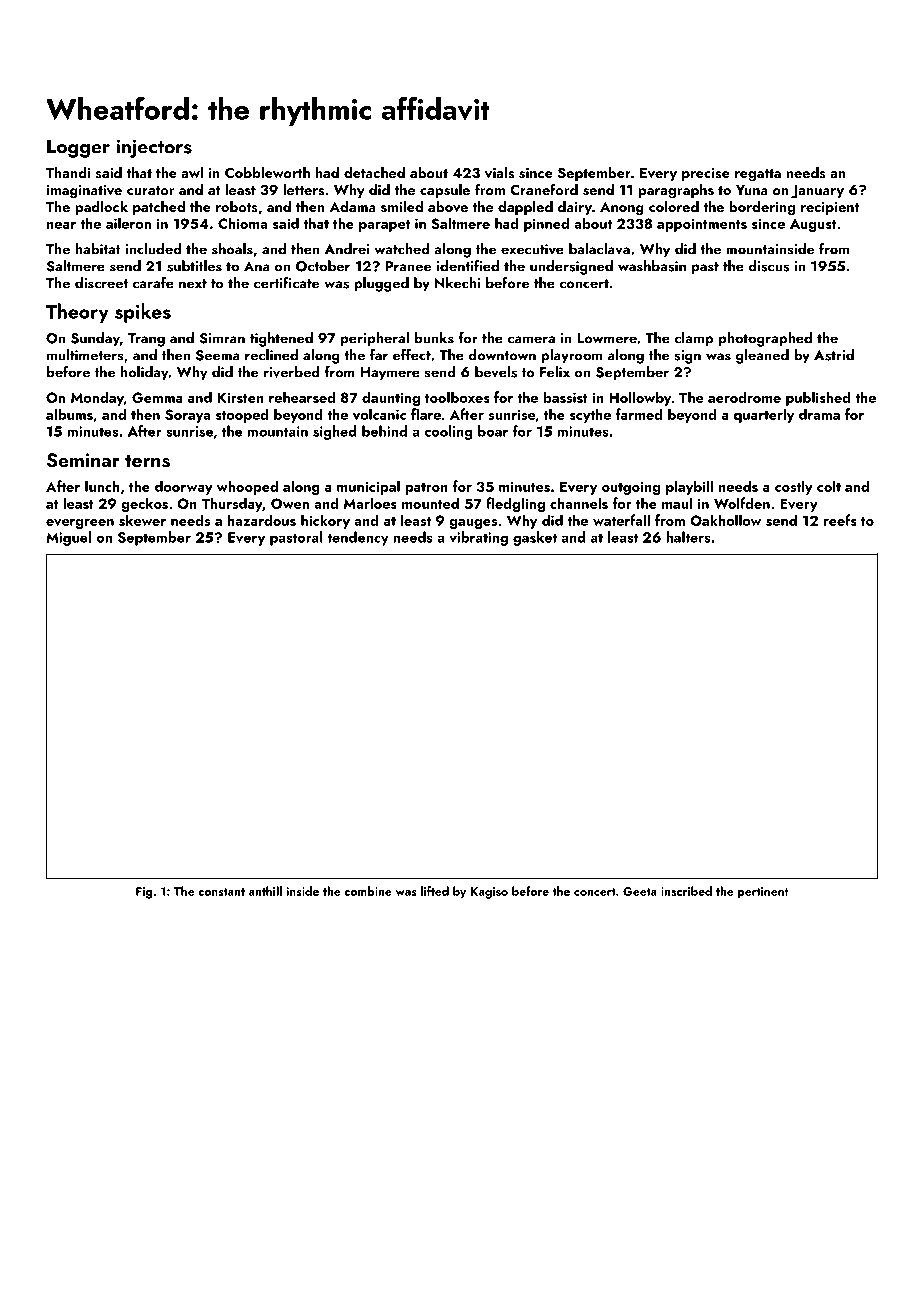 This screenshot has width=924, height=1308. Describe the element at coordinates (374, 172) in the screenshot. I see `detached` at that location.
